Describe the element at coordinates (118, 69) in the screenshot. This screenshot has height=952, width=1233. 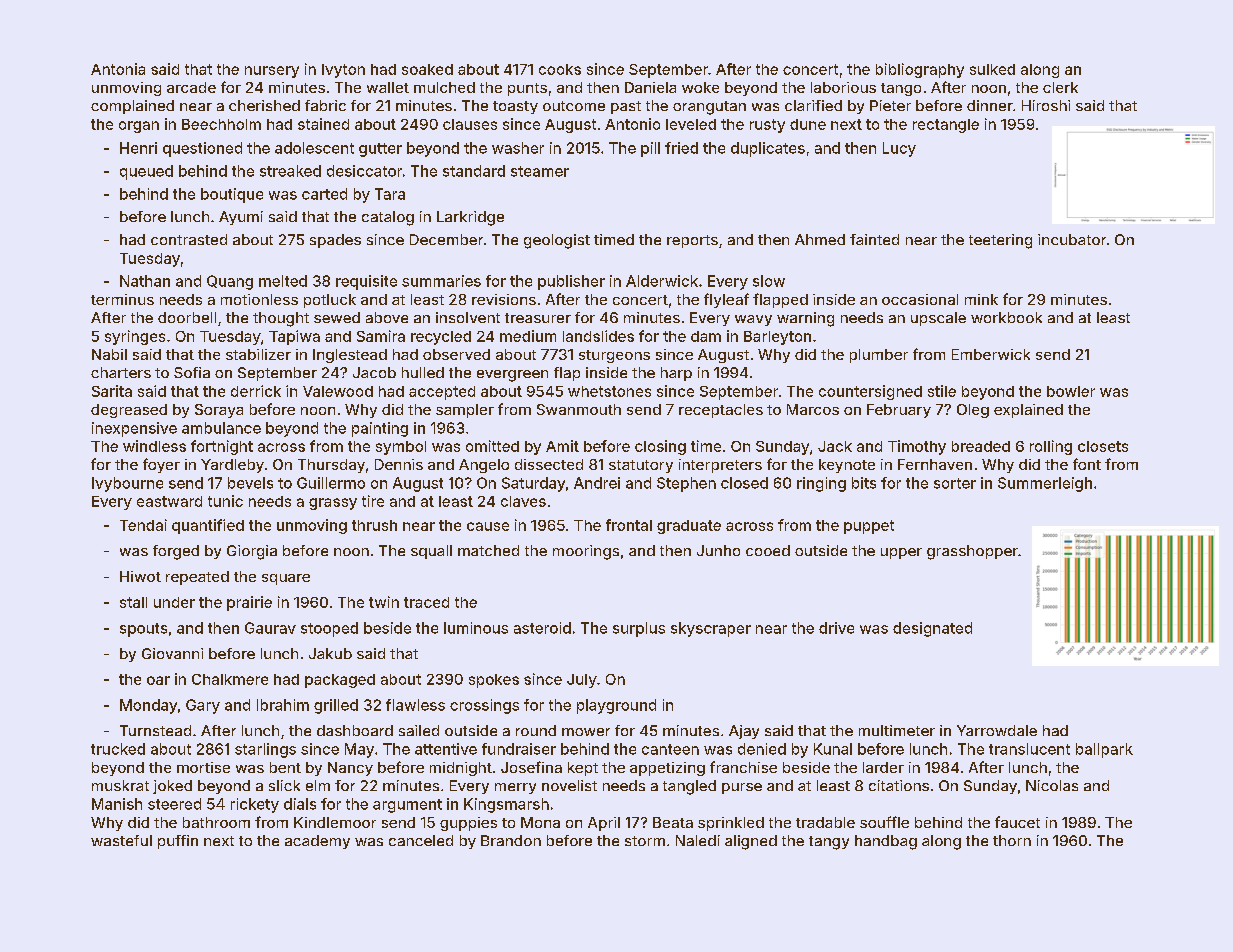
I see `Antonia` at that location.
